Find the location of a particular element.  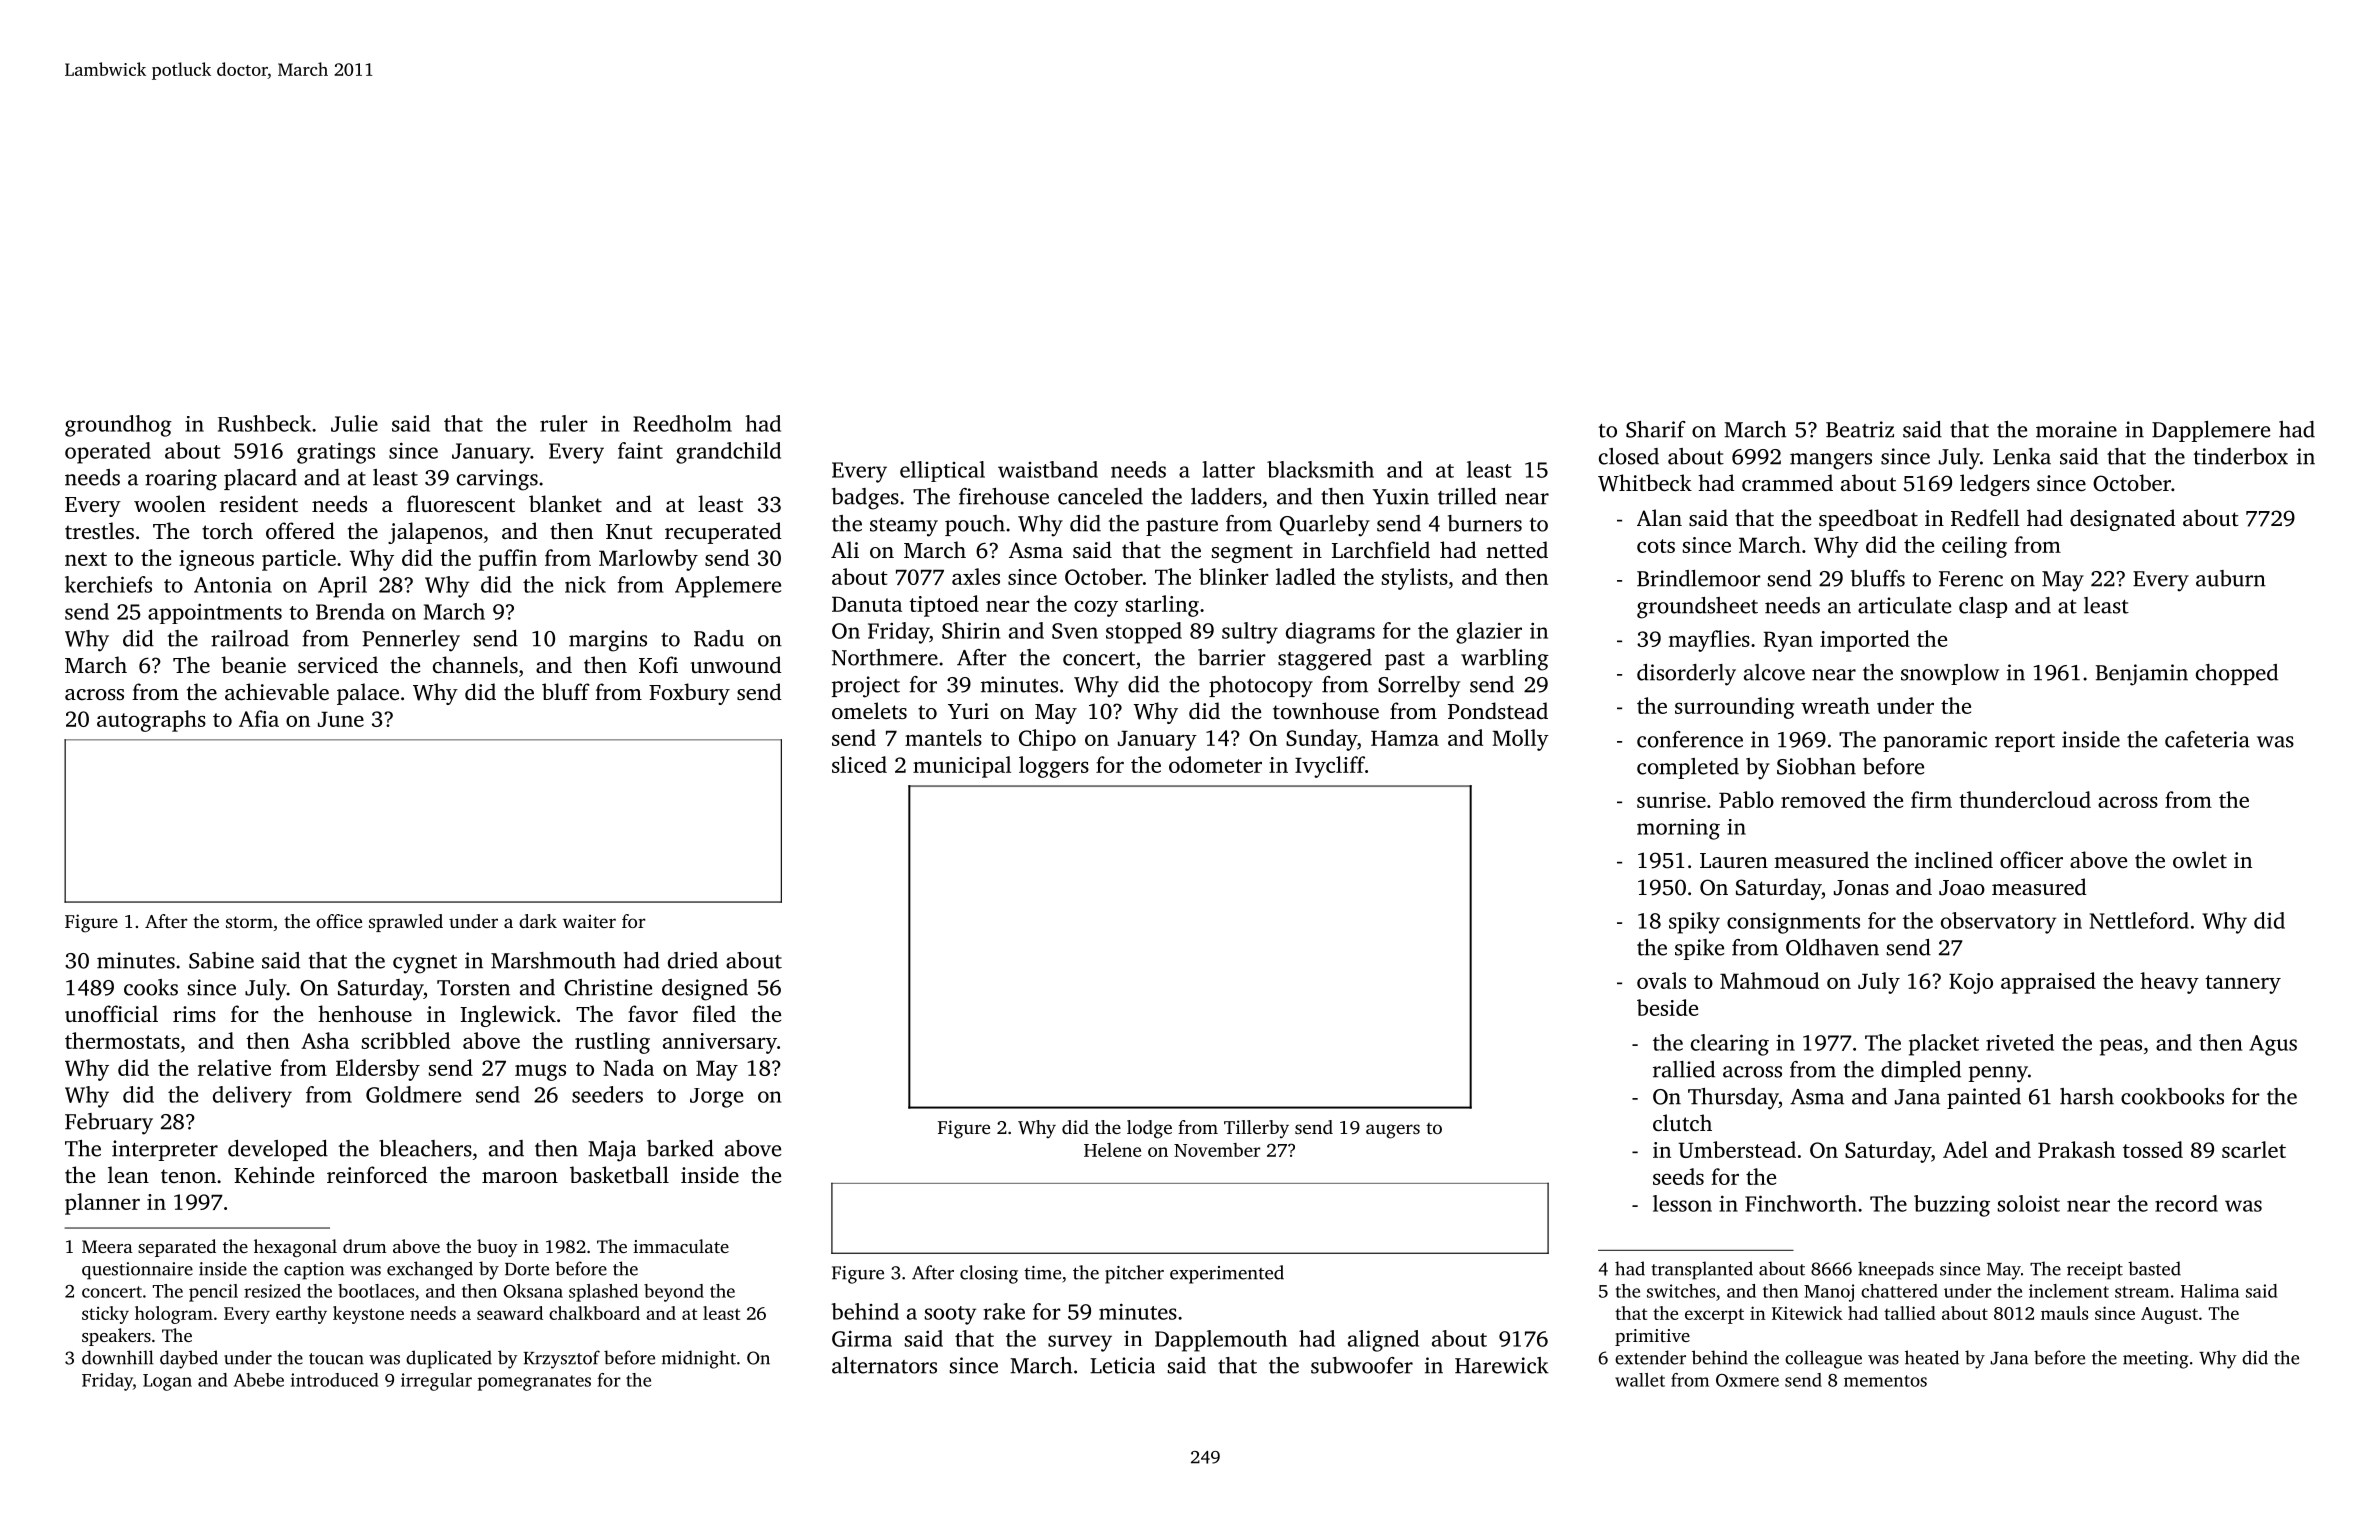

tinderbox is located at coordinates (2241, 456).
